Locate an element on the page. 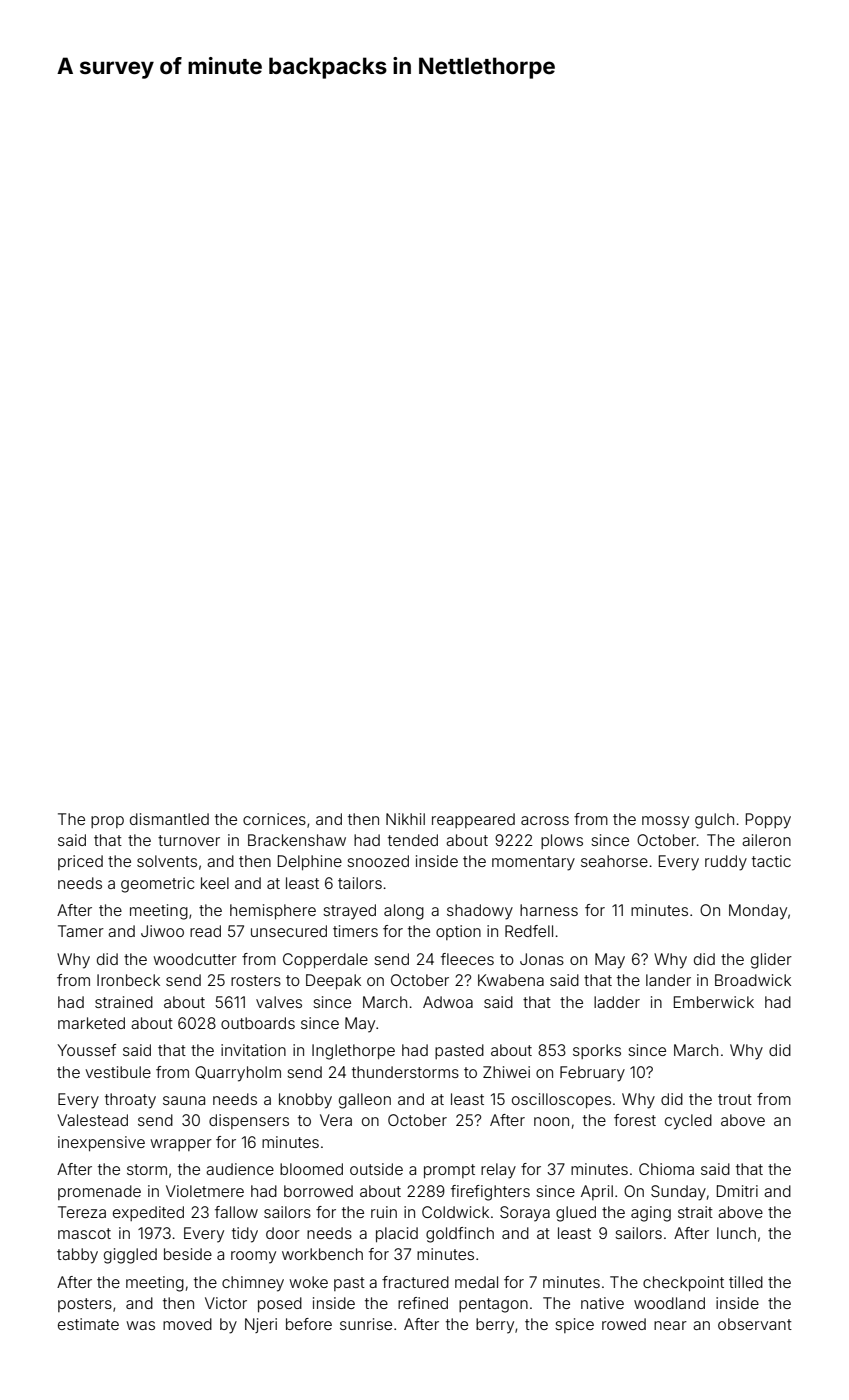 The height and width of the image is (1400, 849). keel is located at coordinates (215, 883).
